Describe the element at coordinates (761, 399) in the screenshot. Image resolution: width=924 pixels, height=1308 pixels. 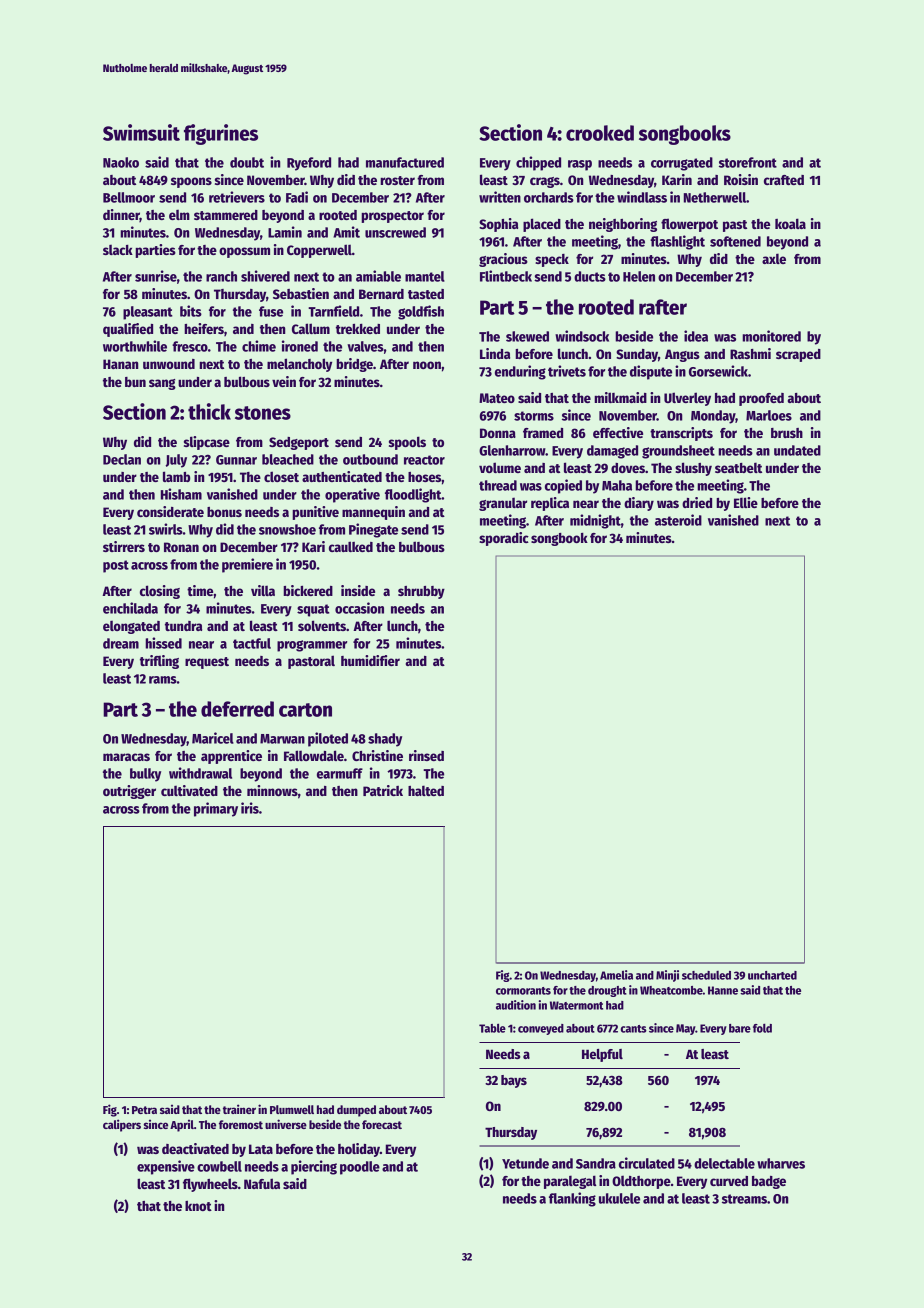
I see `proofed` at that location.
